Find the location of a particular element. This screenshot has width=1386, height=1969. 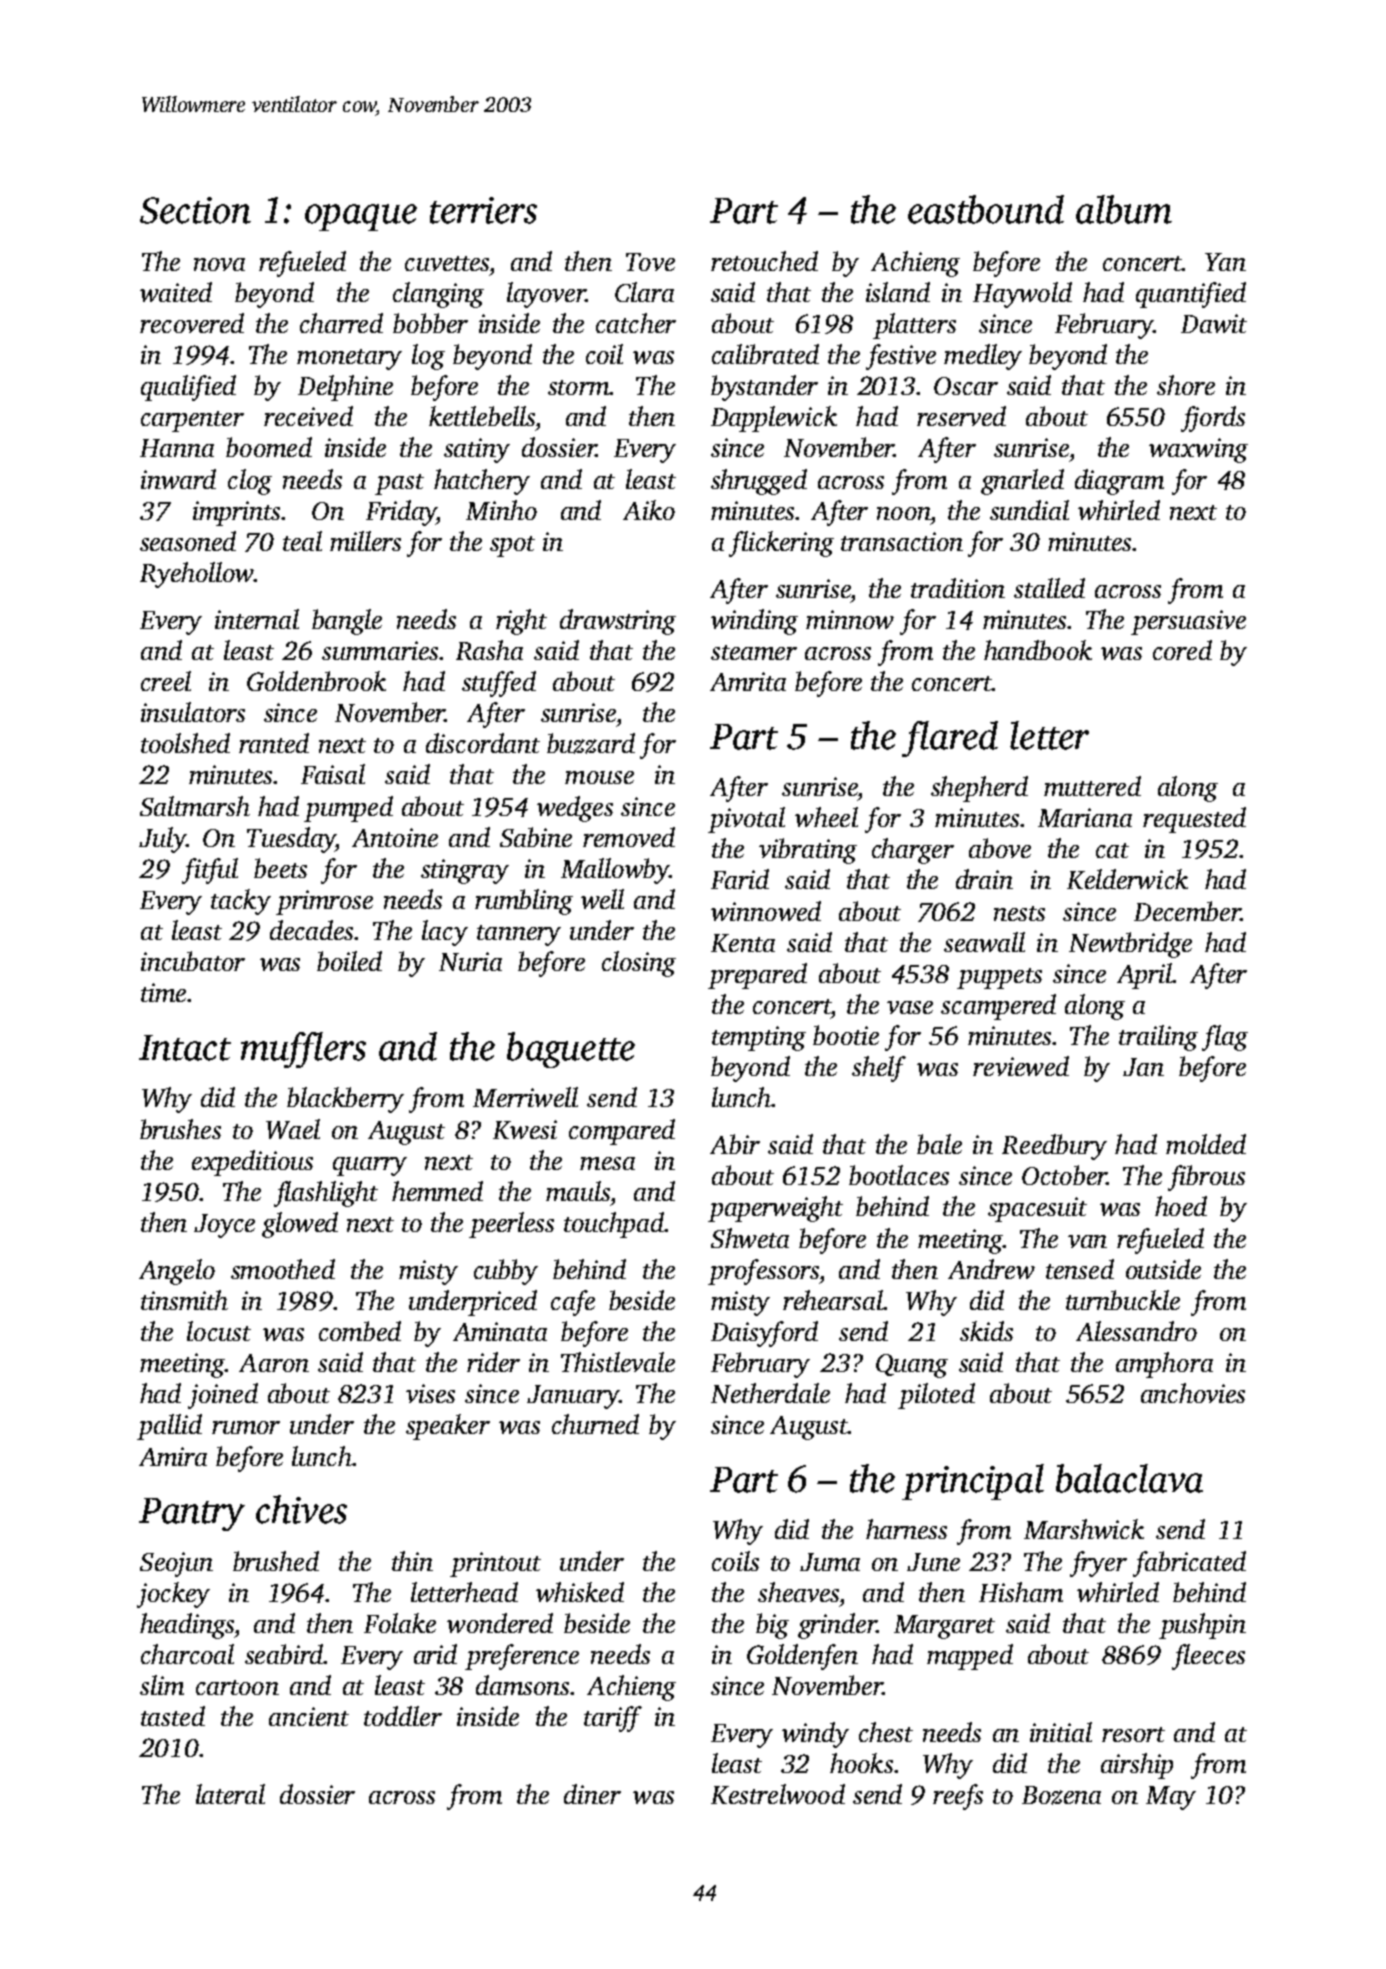

terriers is located at coordinates (483, 210).
